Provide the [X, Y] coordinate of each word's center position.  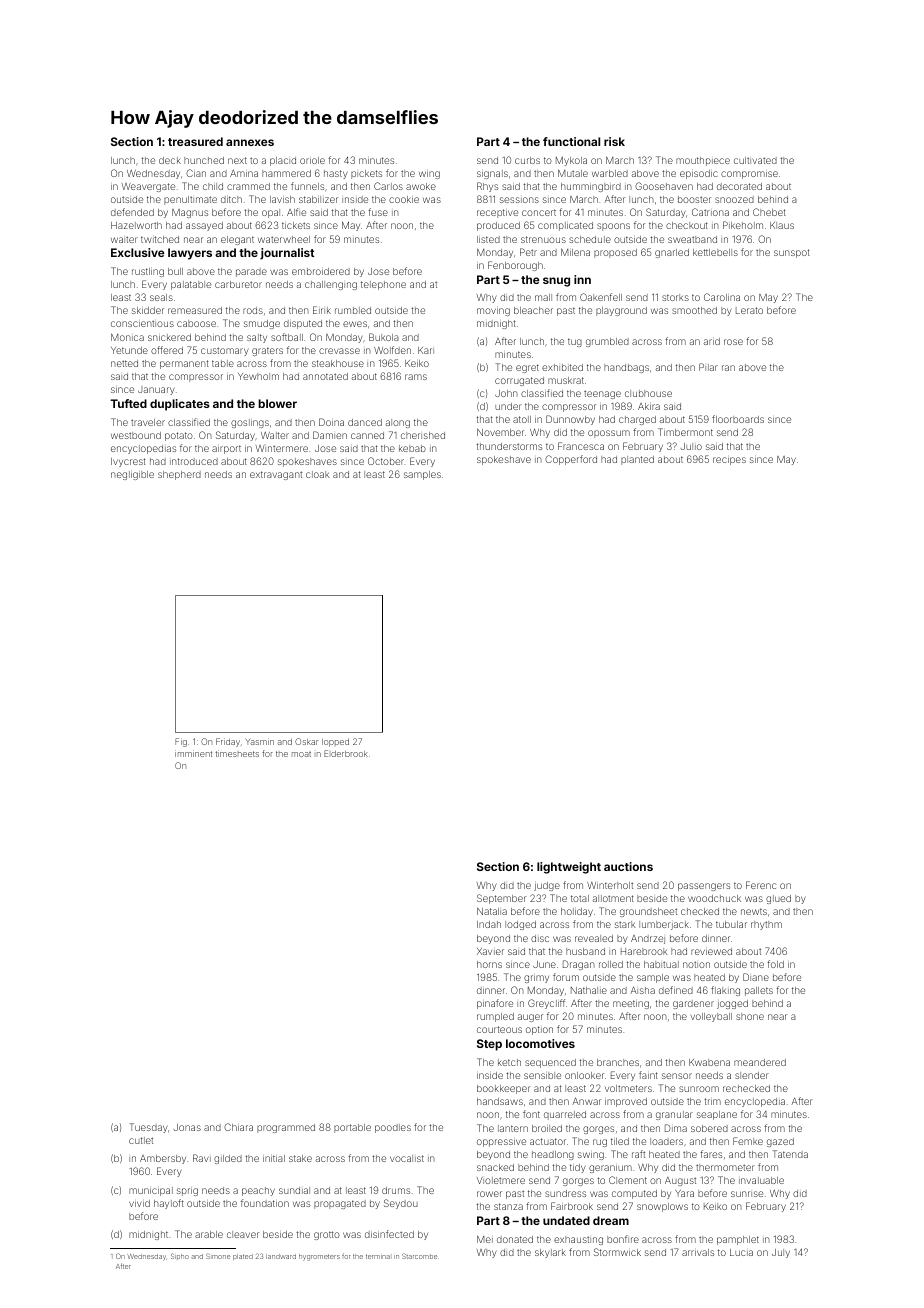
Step [489, 1045]
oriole [312, 160]
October [386, 461]
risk [614, 141]
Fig [181, 742]
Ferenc [761, 885]
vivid [139, 1203]
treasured [195, 141]
